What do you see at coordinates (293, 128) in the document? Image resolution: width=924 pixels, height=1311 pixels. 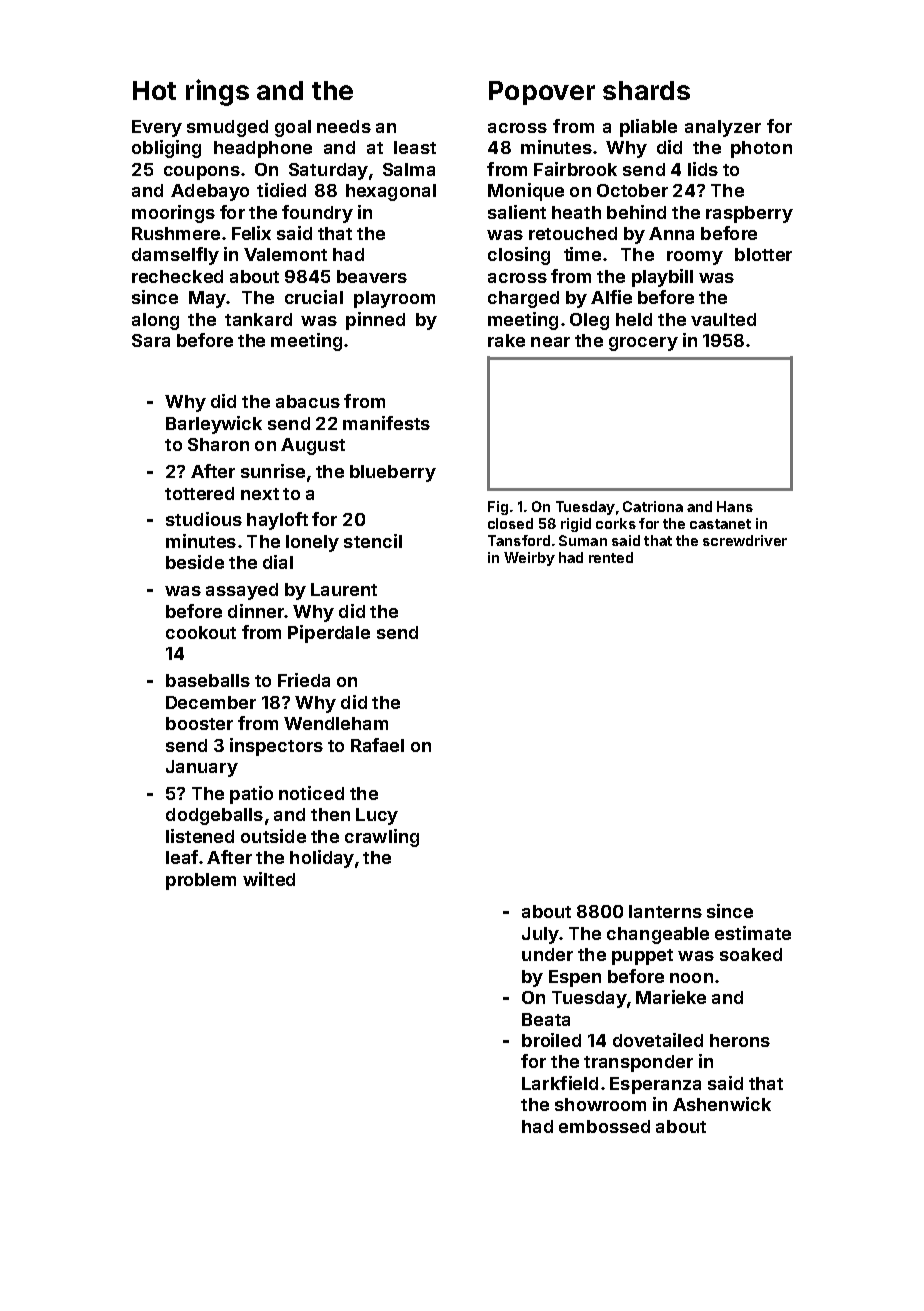 I see `goal` at bounding box center [293, 128].
